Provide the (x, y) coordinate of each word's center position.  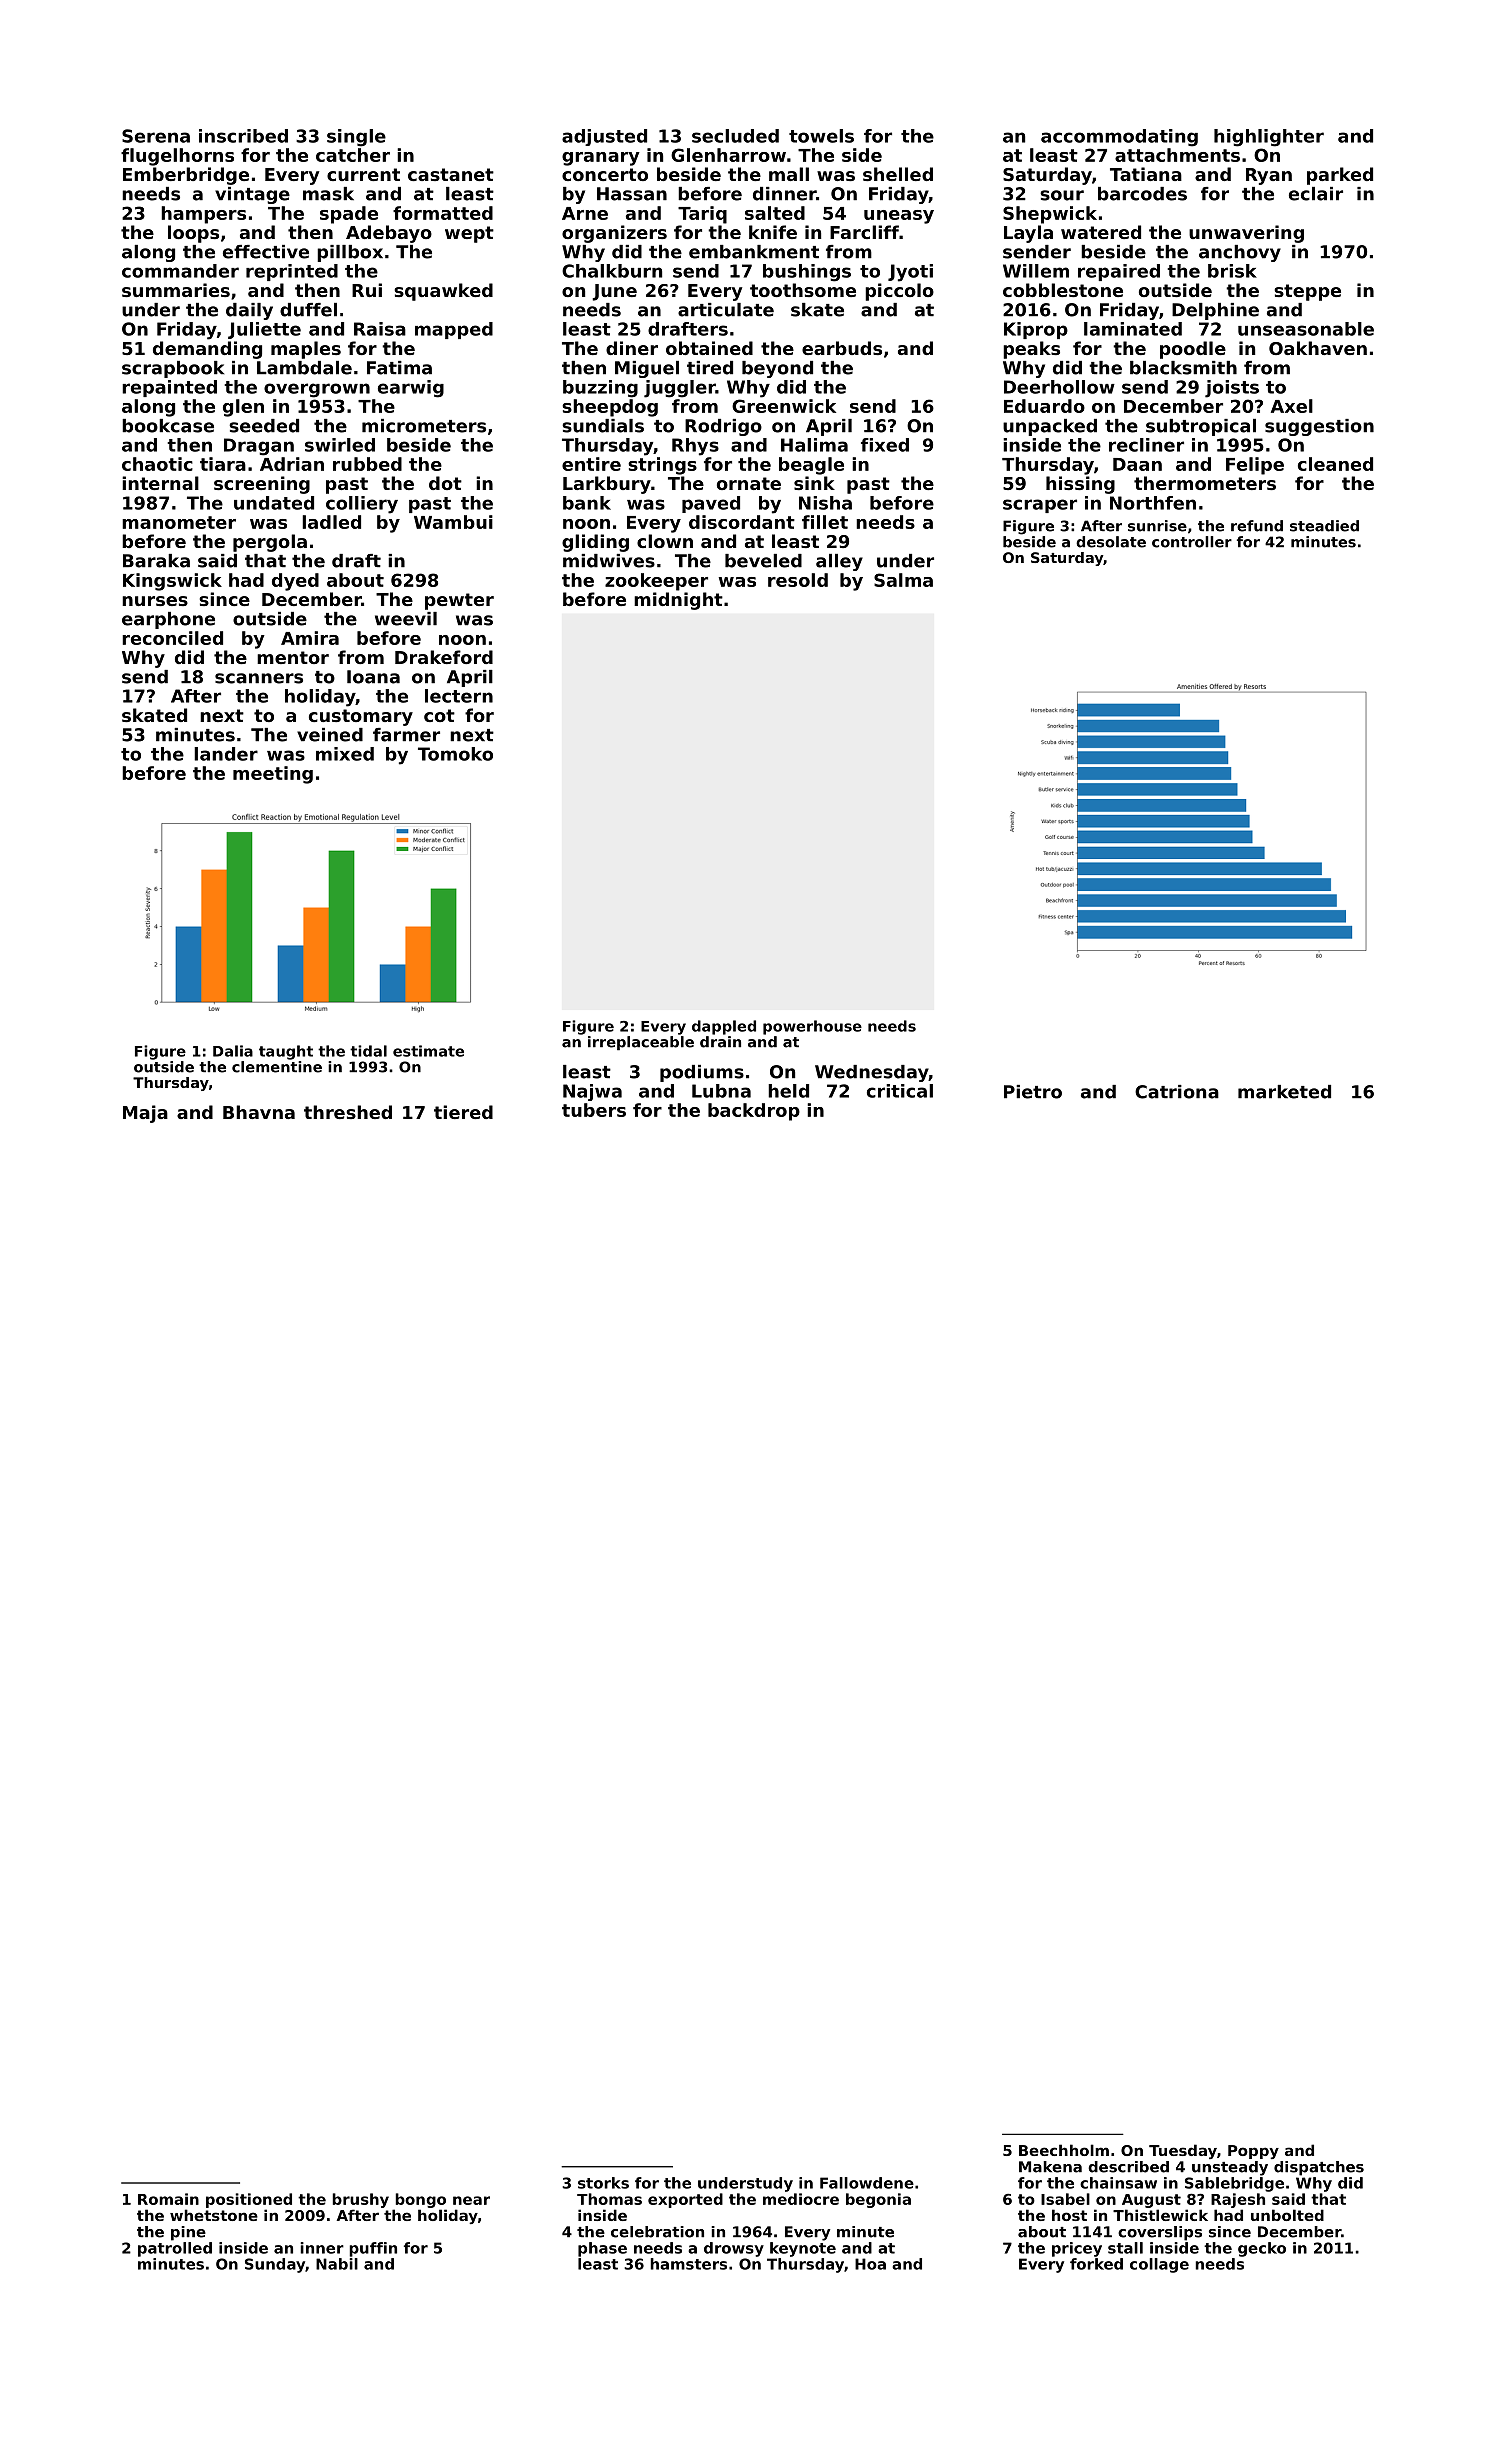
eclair (1316, 194)
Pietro (1033, 1092)
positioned (249, 2200)
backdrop (754, 1112)
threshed (348, 1112)
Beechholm (1064, 2150)
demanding (207, 350)
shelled (898, 174)
